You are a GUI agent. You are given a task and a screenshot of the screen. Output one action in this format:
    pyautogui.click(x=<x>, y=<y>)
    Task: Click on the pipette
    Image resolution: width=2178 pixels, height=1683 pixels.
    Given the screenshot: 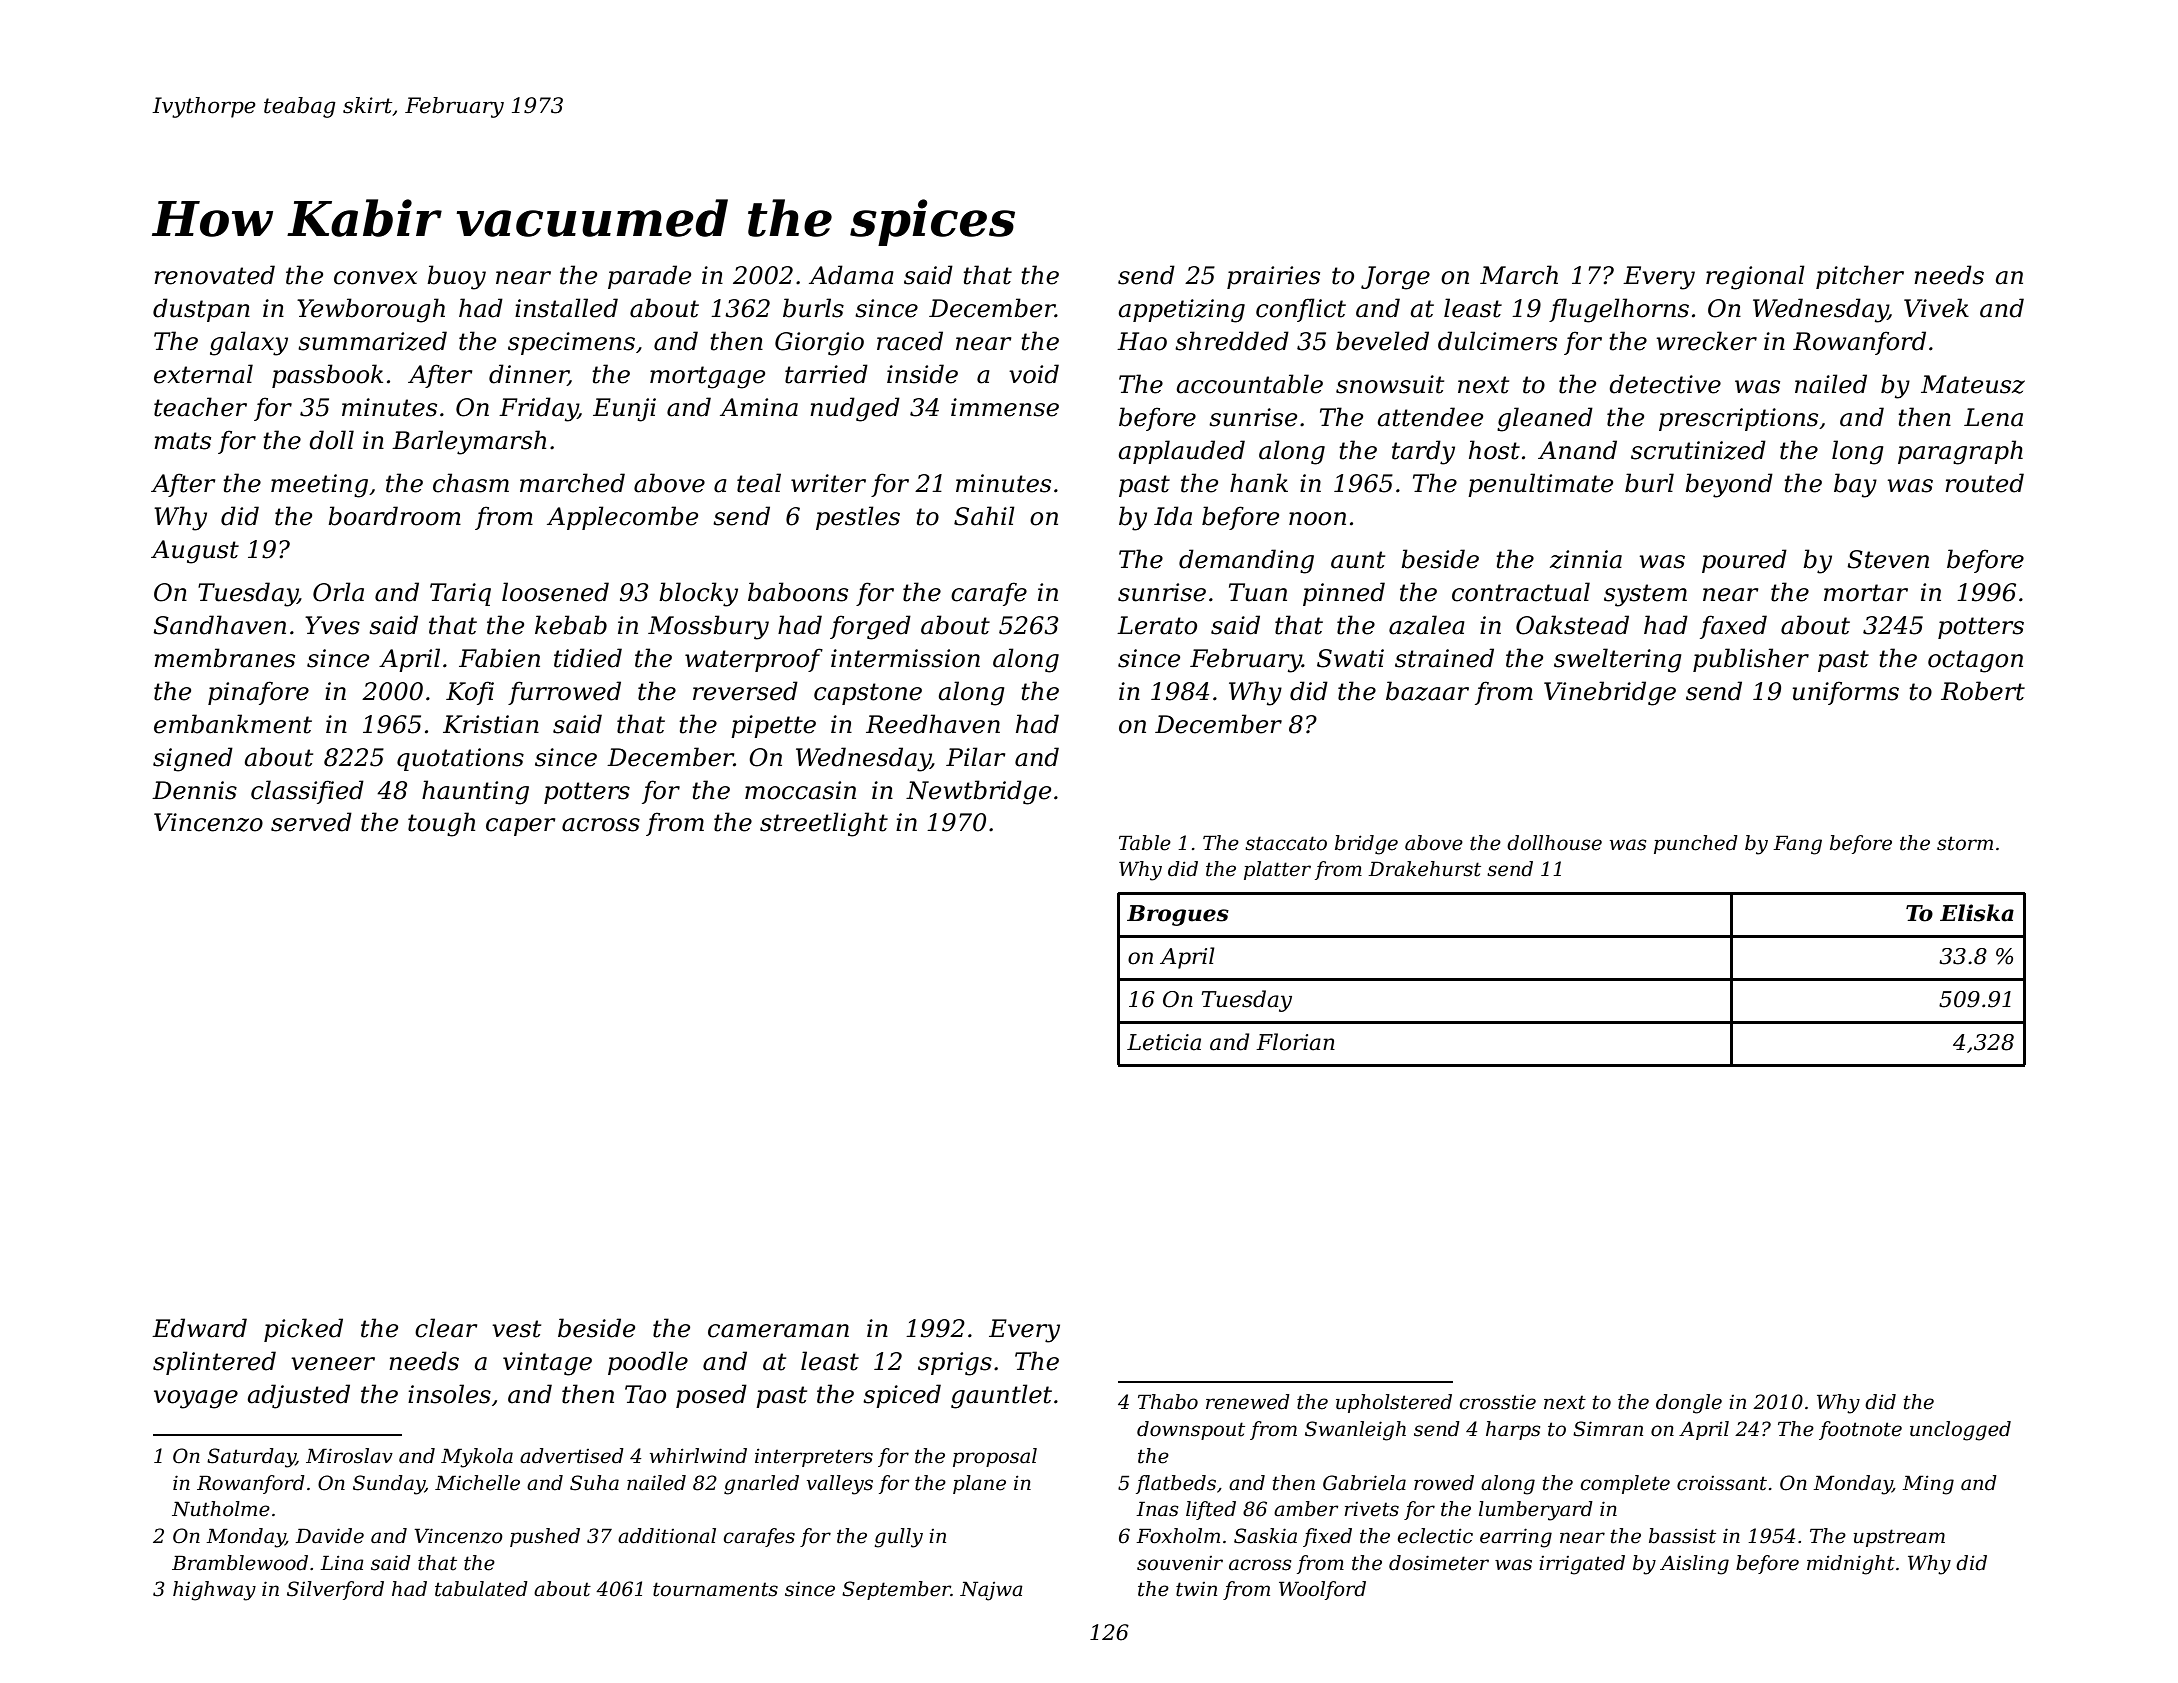 What is the action you would take?
    pyautogui.click(x=773, y=726)
